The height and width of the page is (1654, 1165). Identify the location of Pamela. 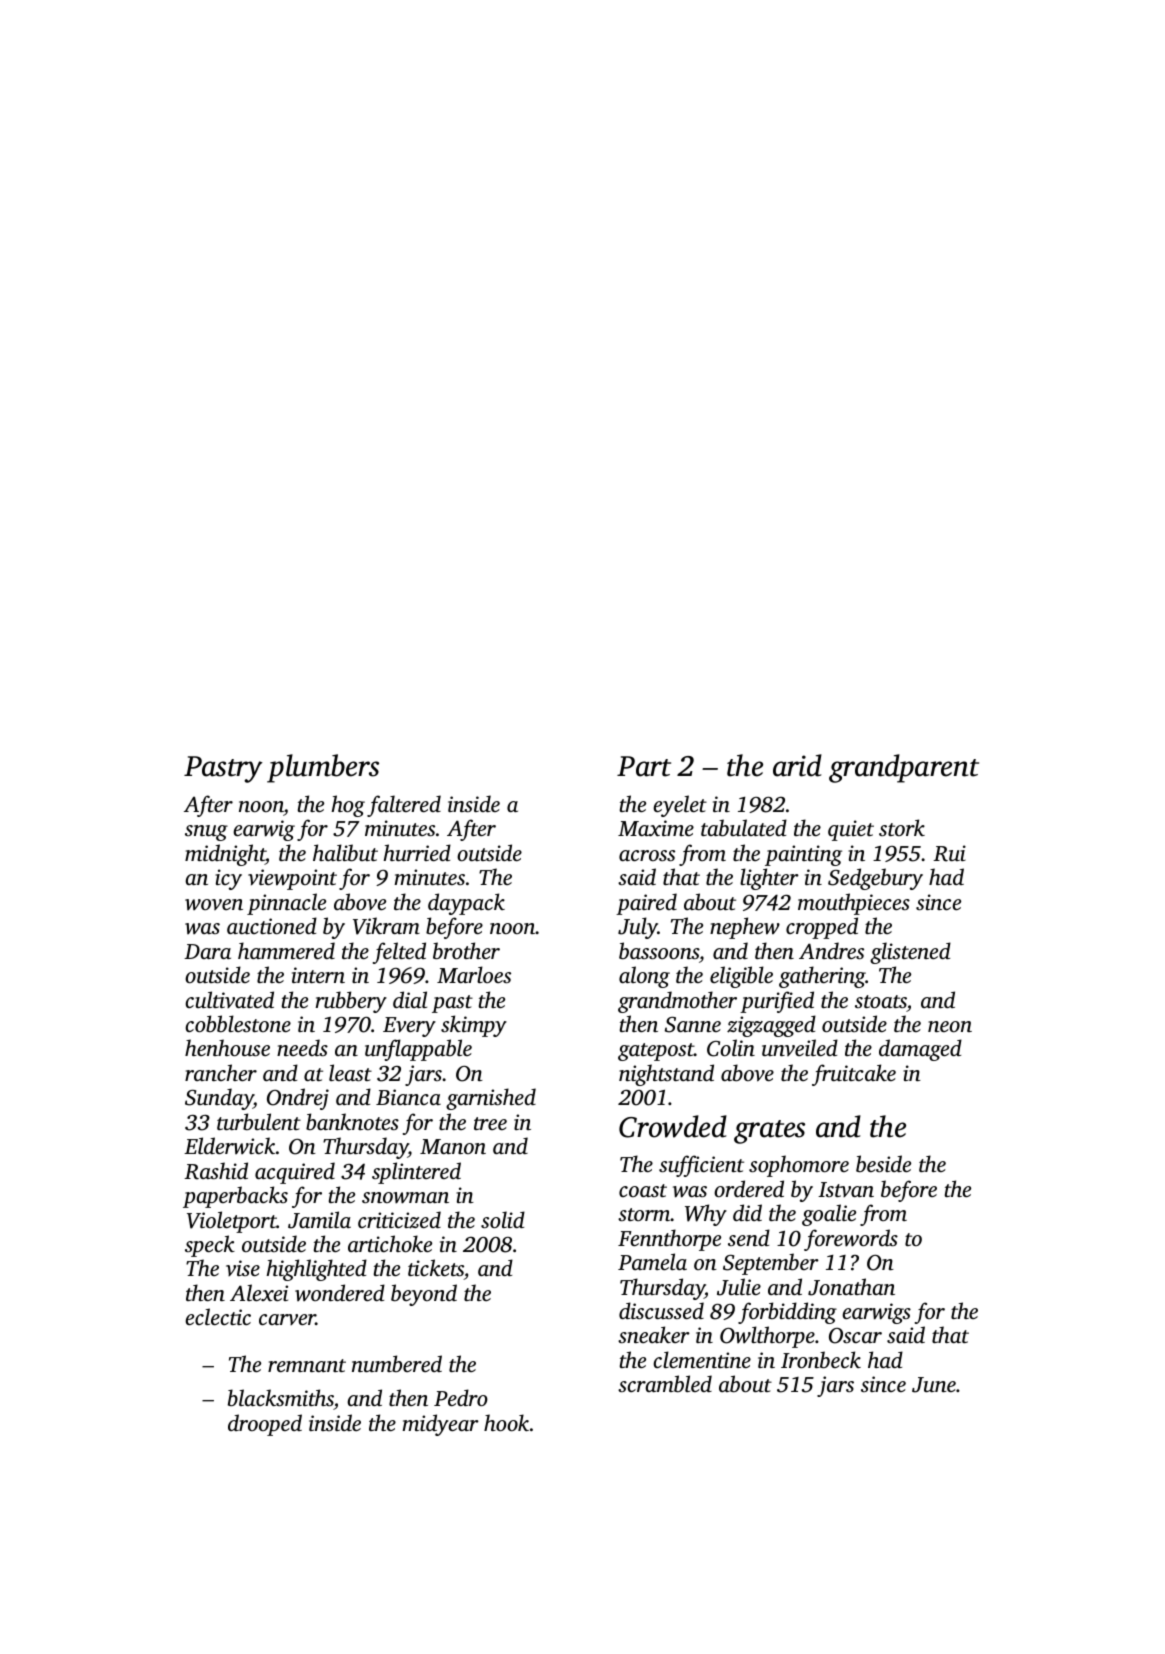
(652, 1261).
